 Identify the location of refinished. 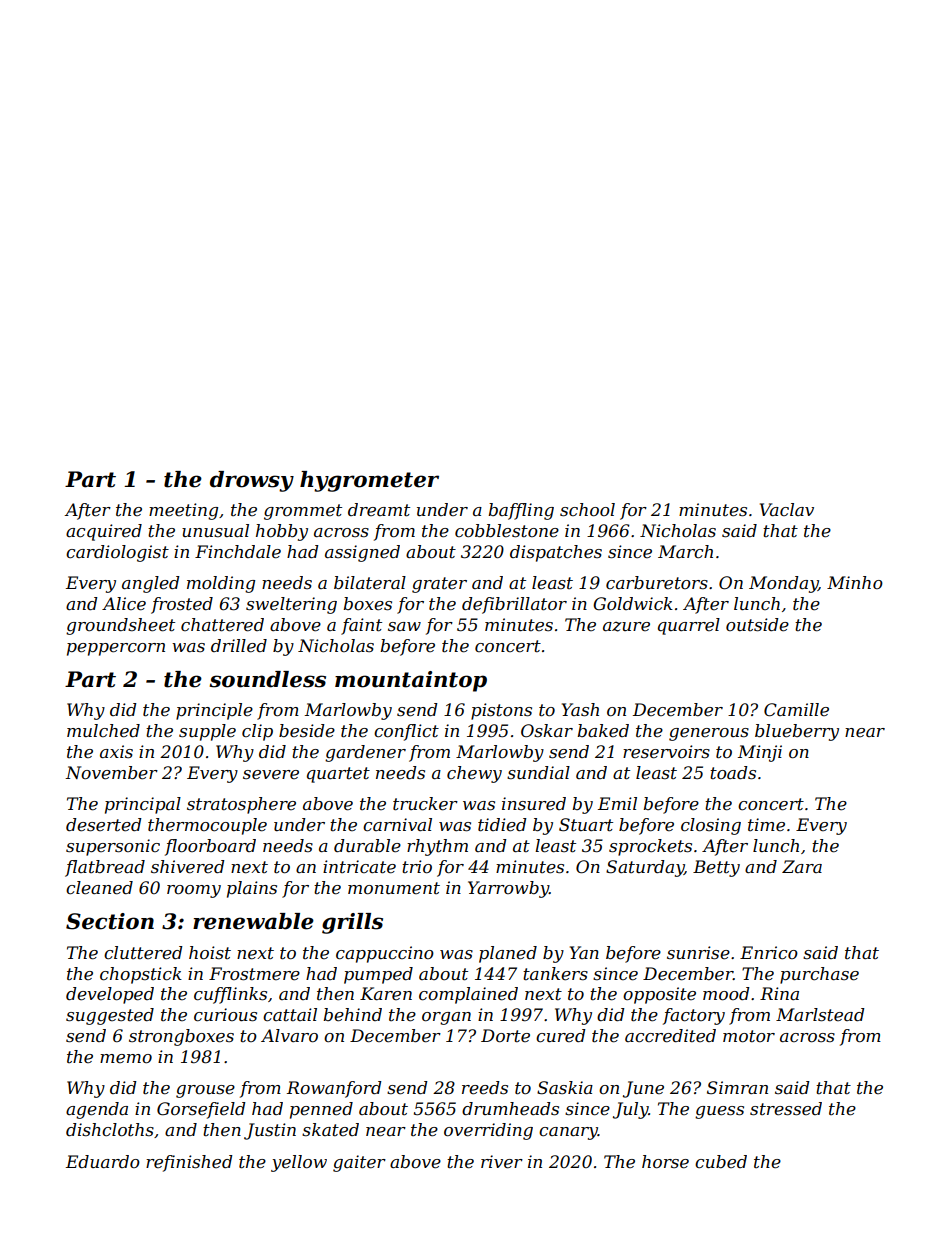
(189, 1163).
